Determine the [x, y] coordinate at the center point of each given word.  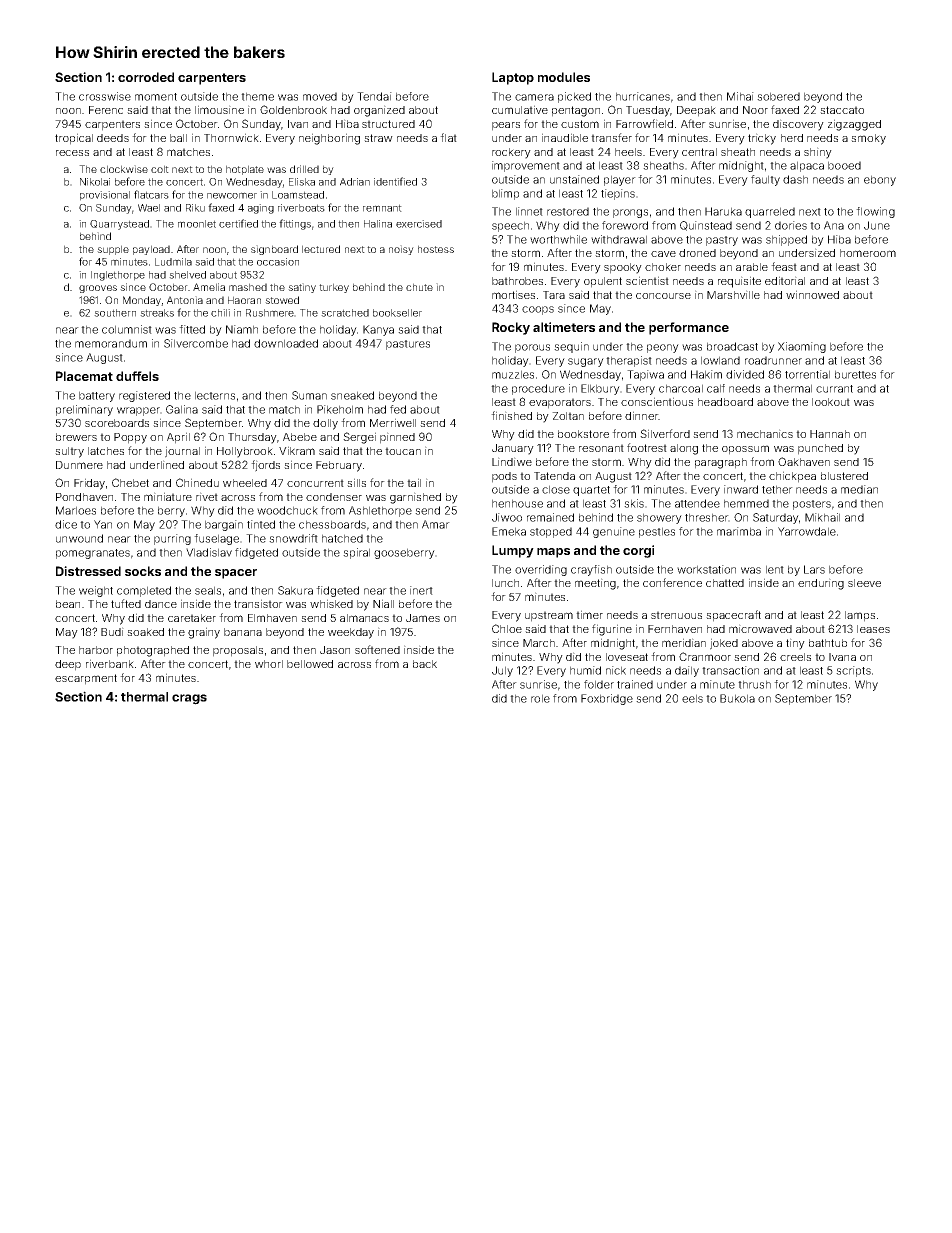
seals [208, 590]
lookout [831, 402]
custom [580, 124]
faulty [765, 180]
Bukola [737, 698]
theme [257, 96]
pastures [408, 345]
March [539, 643]
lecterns [215, 395]
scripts [853, 671]
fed [398, 409]
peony [663, 348]
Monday [142, 301]
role [540, 698]
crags [189, 699]
